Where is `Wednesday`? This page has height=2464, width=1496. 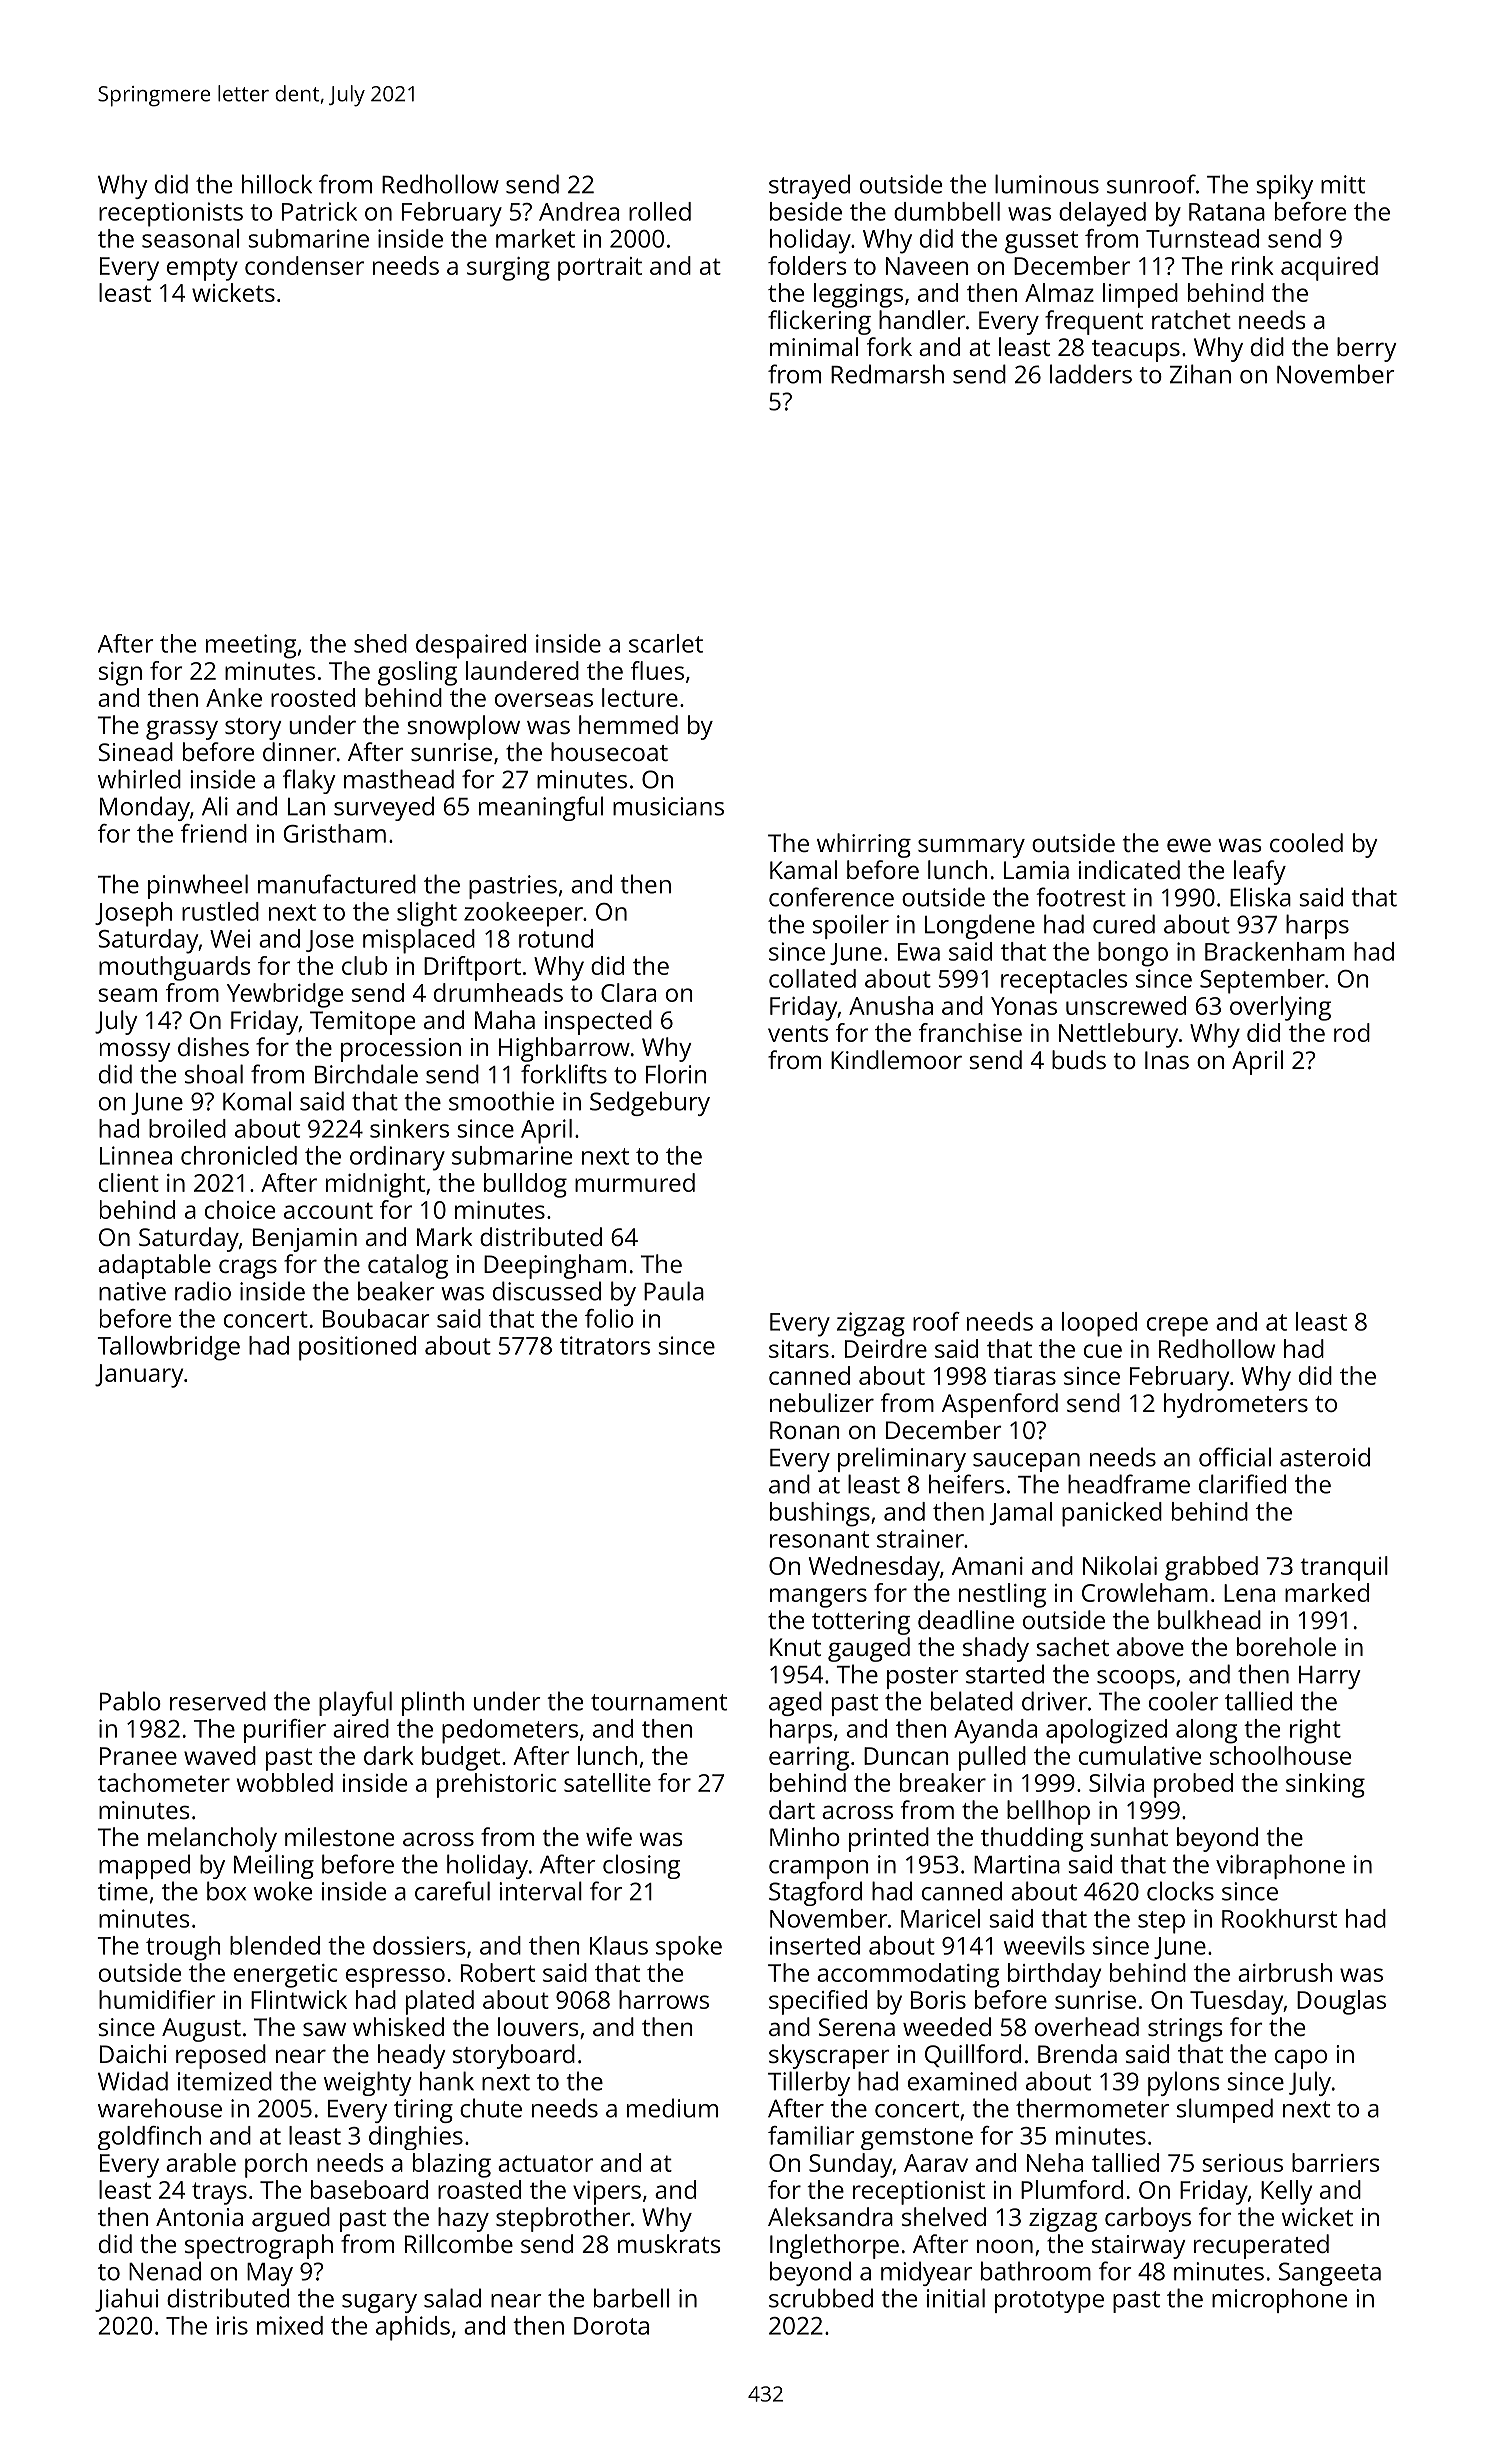 Wednesday is located at coordinates (874, 1568).
